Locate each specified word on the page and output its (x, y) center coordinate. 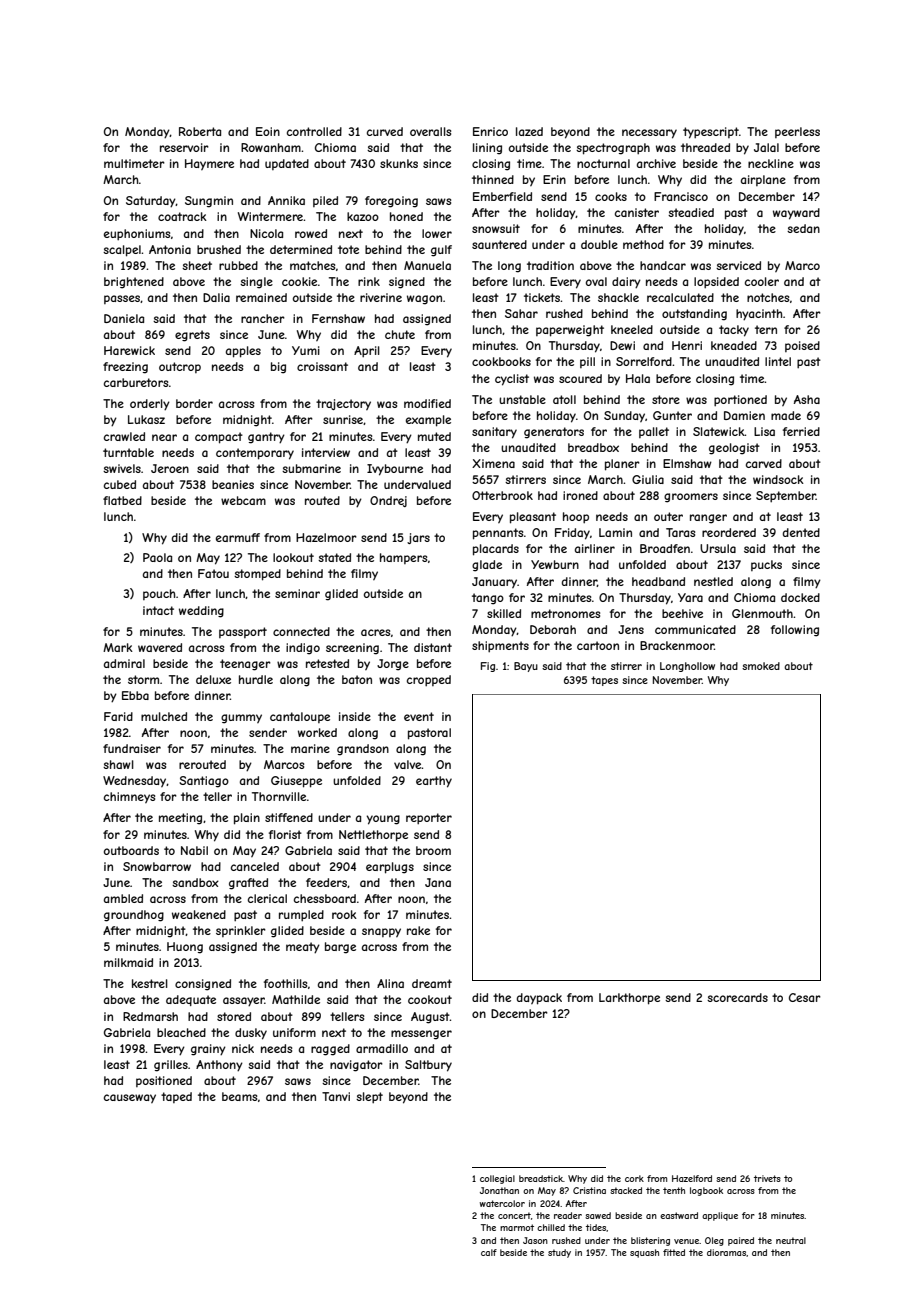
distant (433, 647)
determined (301, 249)
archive (656, 163)
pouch (159, 594)
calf (489, 1252)
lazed (529, 131)
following (795, 631)
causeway (130, 1098)
